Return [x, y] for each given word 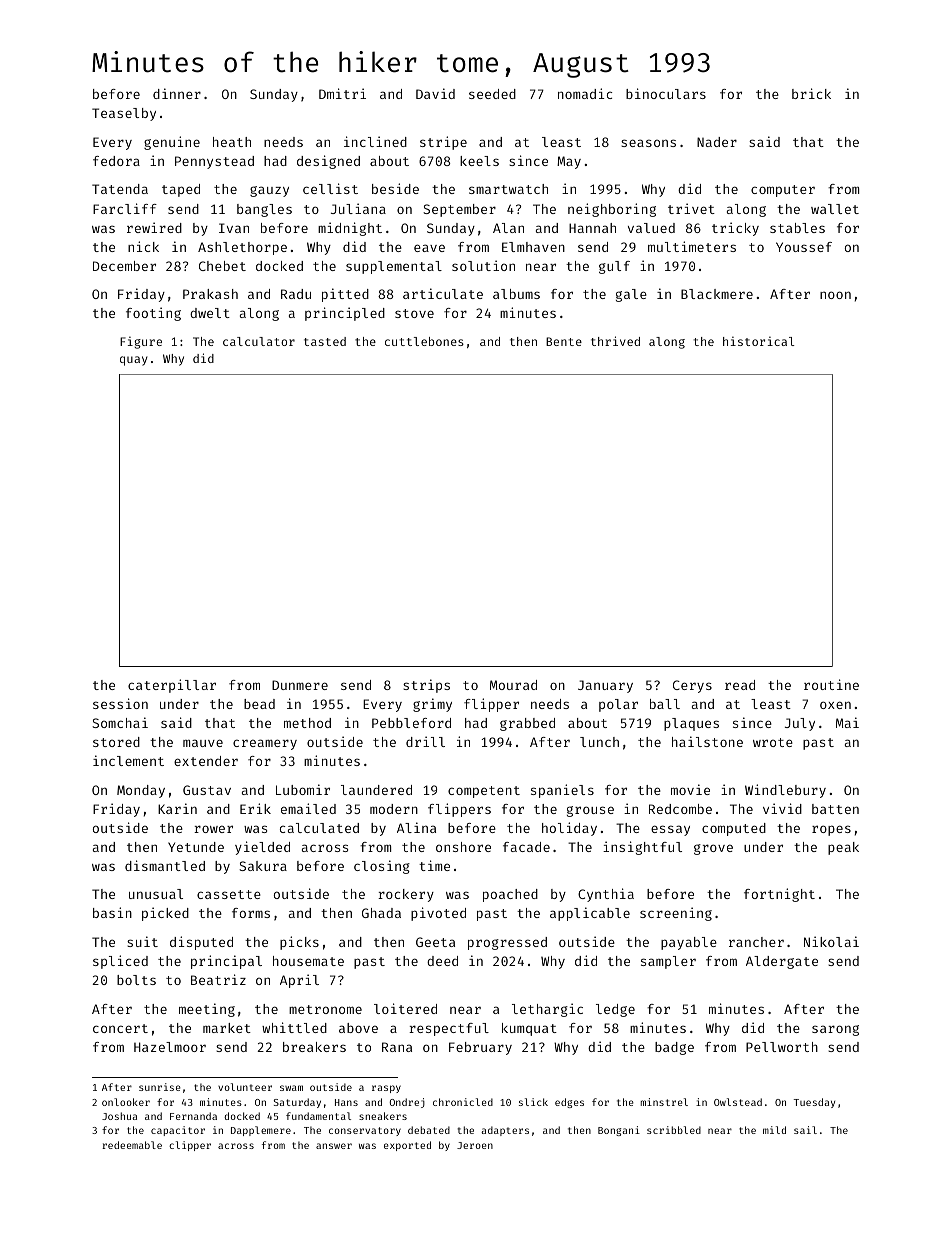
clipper [190, 1146]
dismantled [165, 865]
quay [134, 361]
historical [758, 341]
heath [232, 142]
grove [713, 849]
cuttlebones [424, 341]
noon [835, 295]
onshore [463, 847]
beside [395, 188]
